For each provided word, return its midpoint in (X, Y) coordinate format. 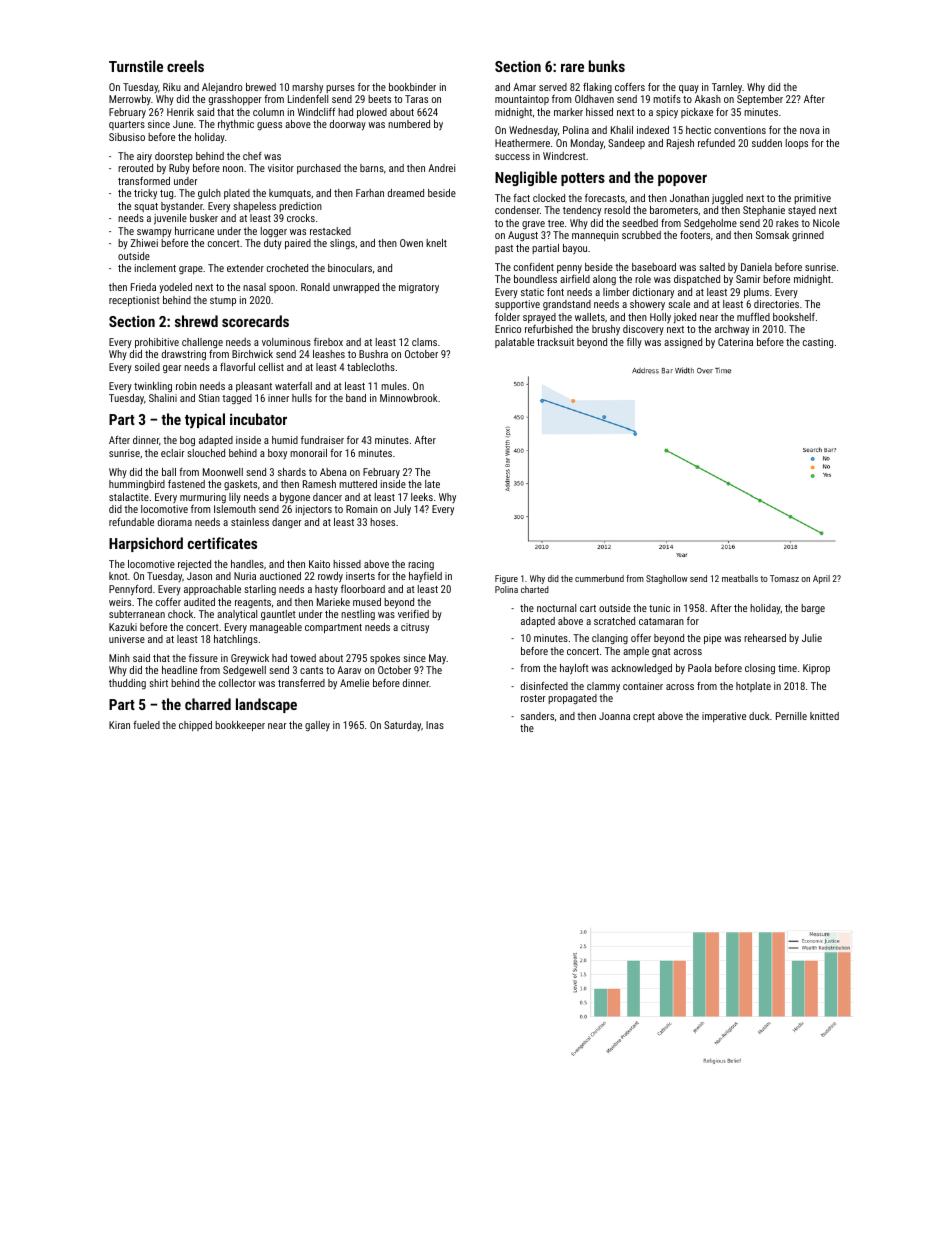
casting (818, 343)
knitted (824, 716)
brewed (261, 87)
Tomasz (784, 578)
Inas (435, 725)
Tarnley (727, 88)
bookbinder (412, 87)
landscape (266, 705)
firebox (328, 342)
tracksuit (555, 342)
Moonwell (223, 472)
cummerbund (599, 578)
